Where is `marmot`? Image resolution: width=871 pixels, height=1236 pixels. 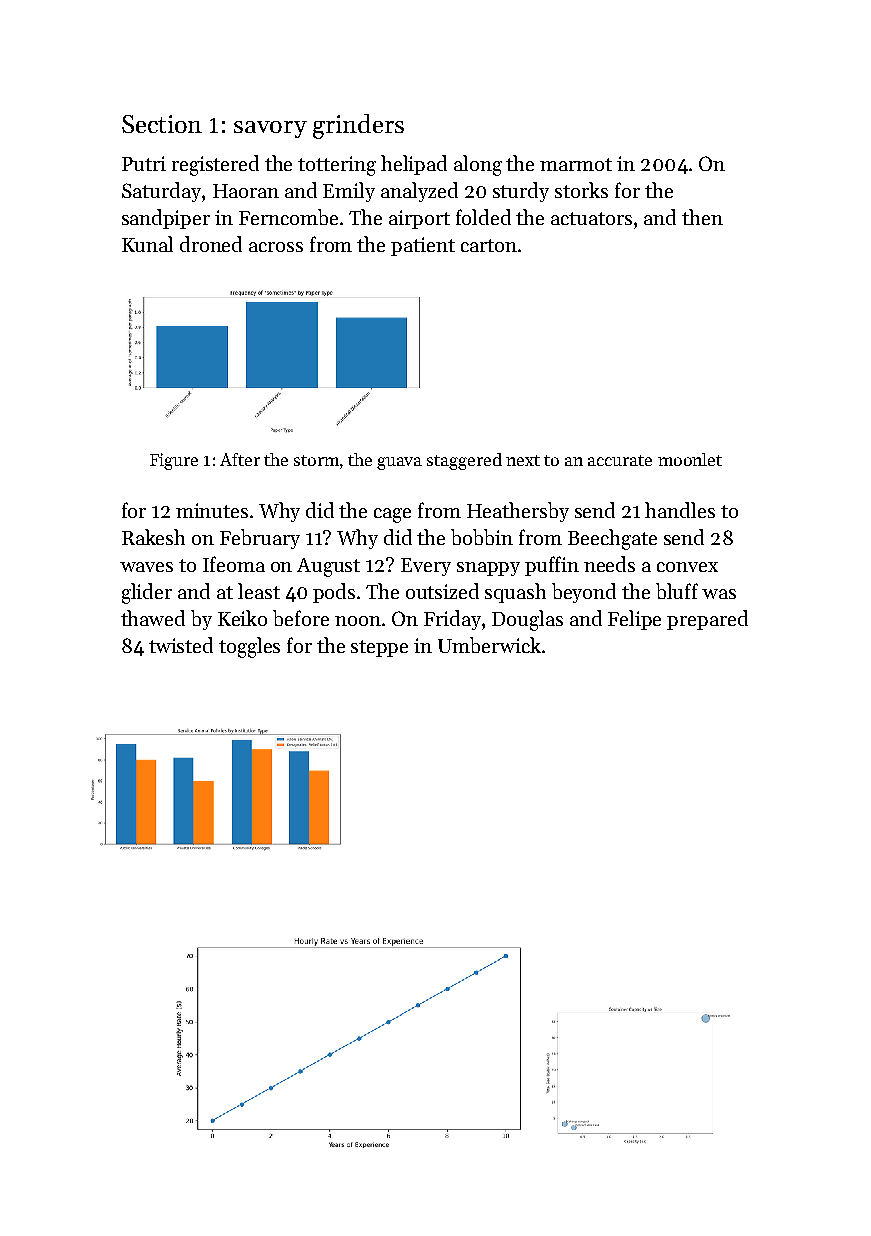 marmot is located at coordinates (576, 164).
